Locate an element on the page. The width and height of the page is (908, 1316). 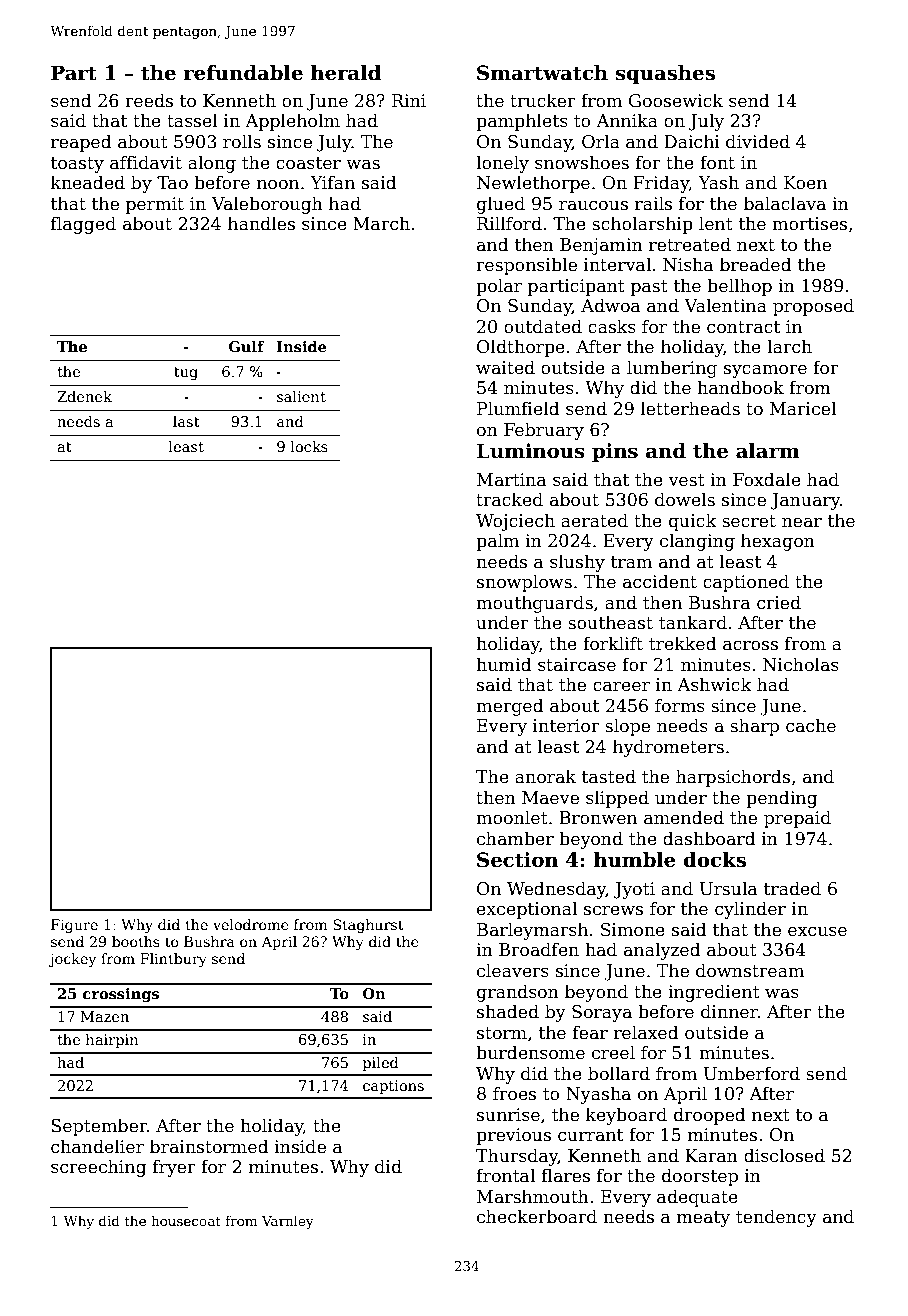
January is located at coordinates (805, 501).
